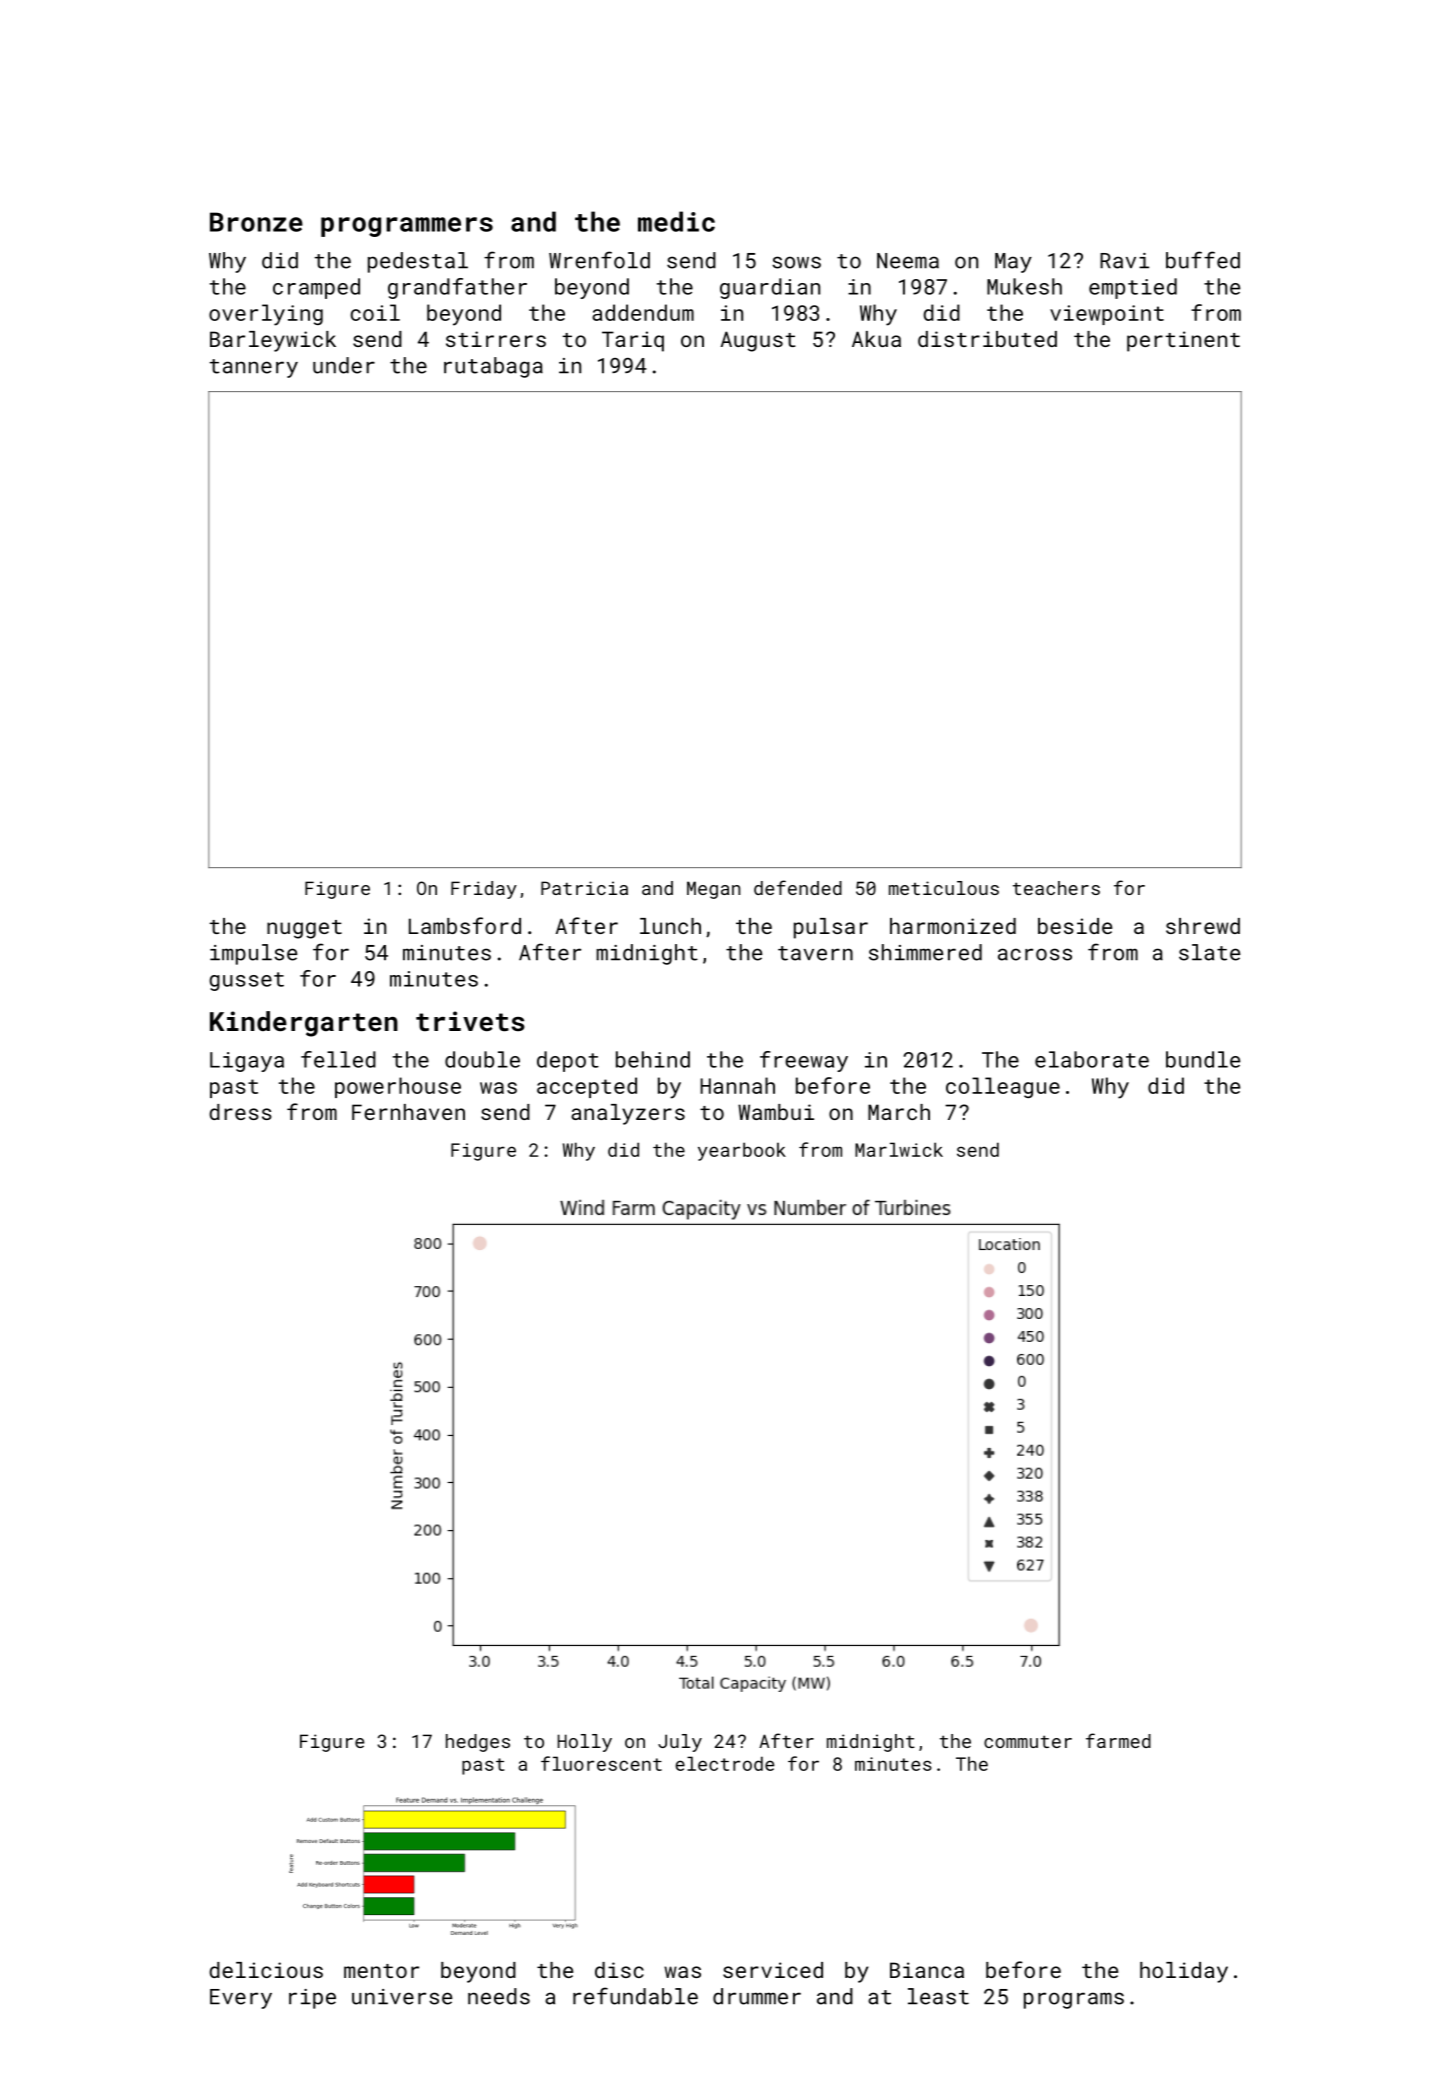 Image resolution: width=1450 pixels, height=2100 pixels. What do you see at coordinates (876, 339) in the page?
I see `Akua` at bounding box center [876, 339].
